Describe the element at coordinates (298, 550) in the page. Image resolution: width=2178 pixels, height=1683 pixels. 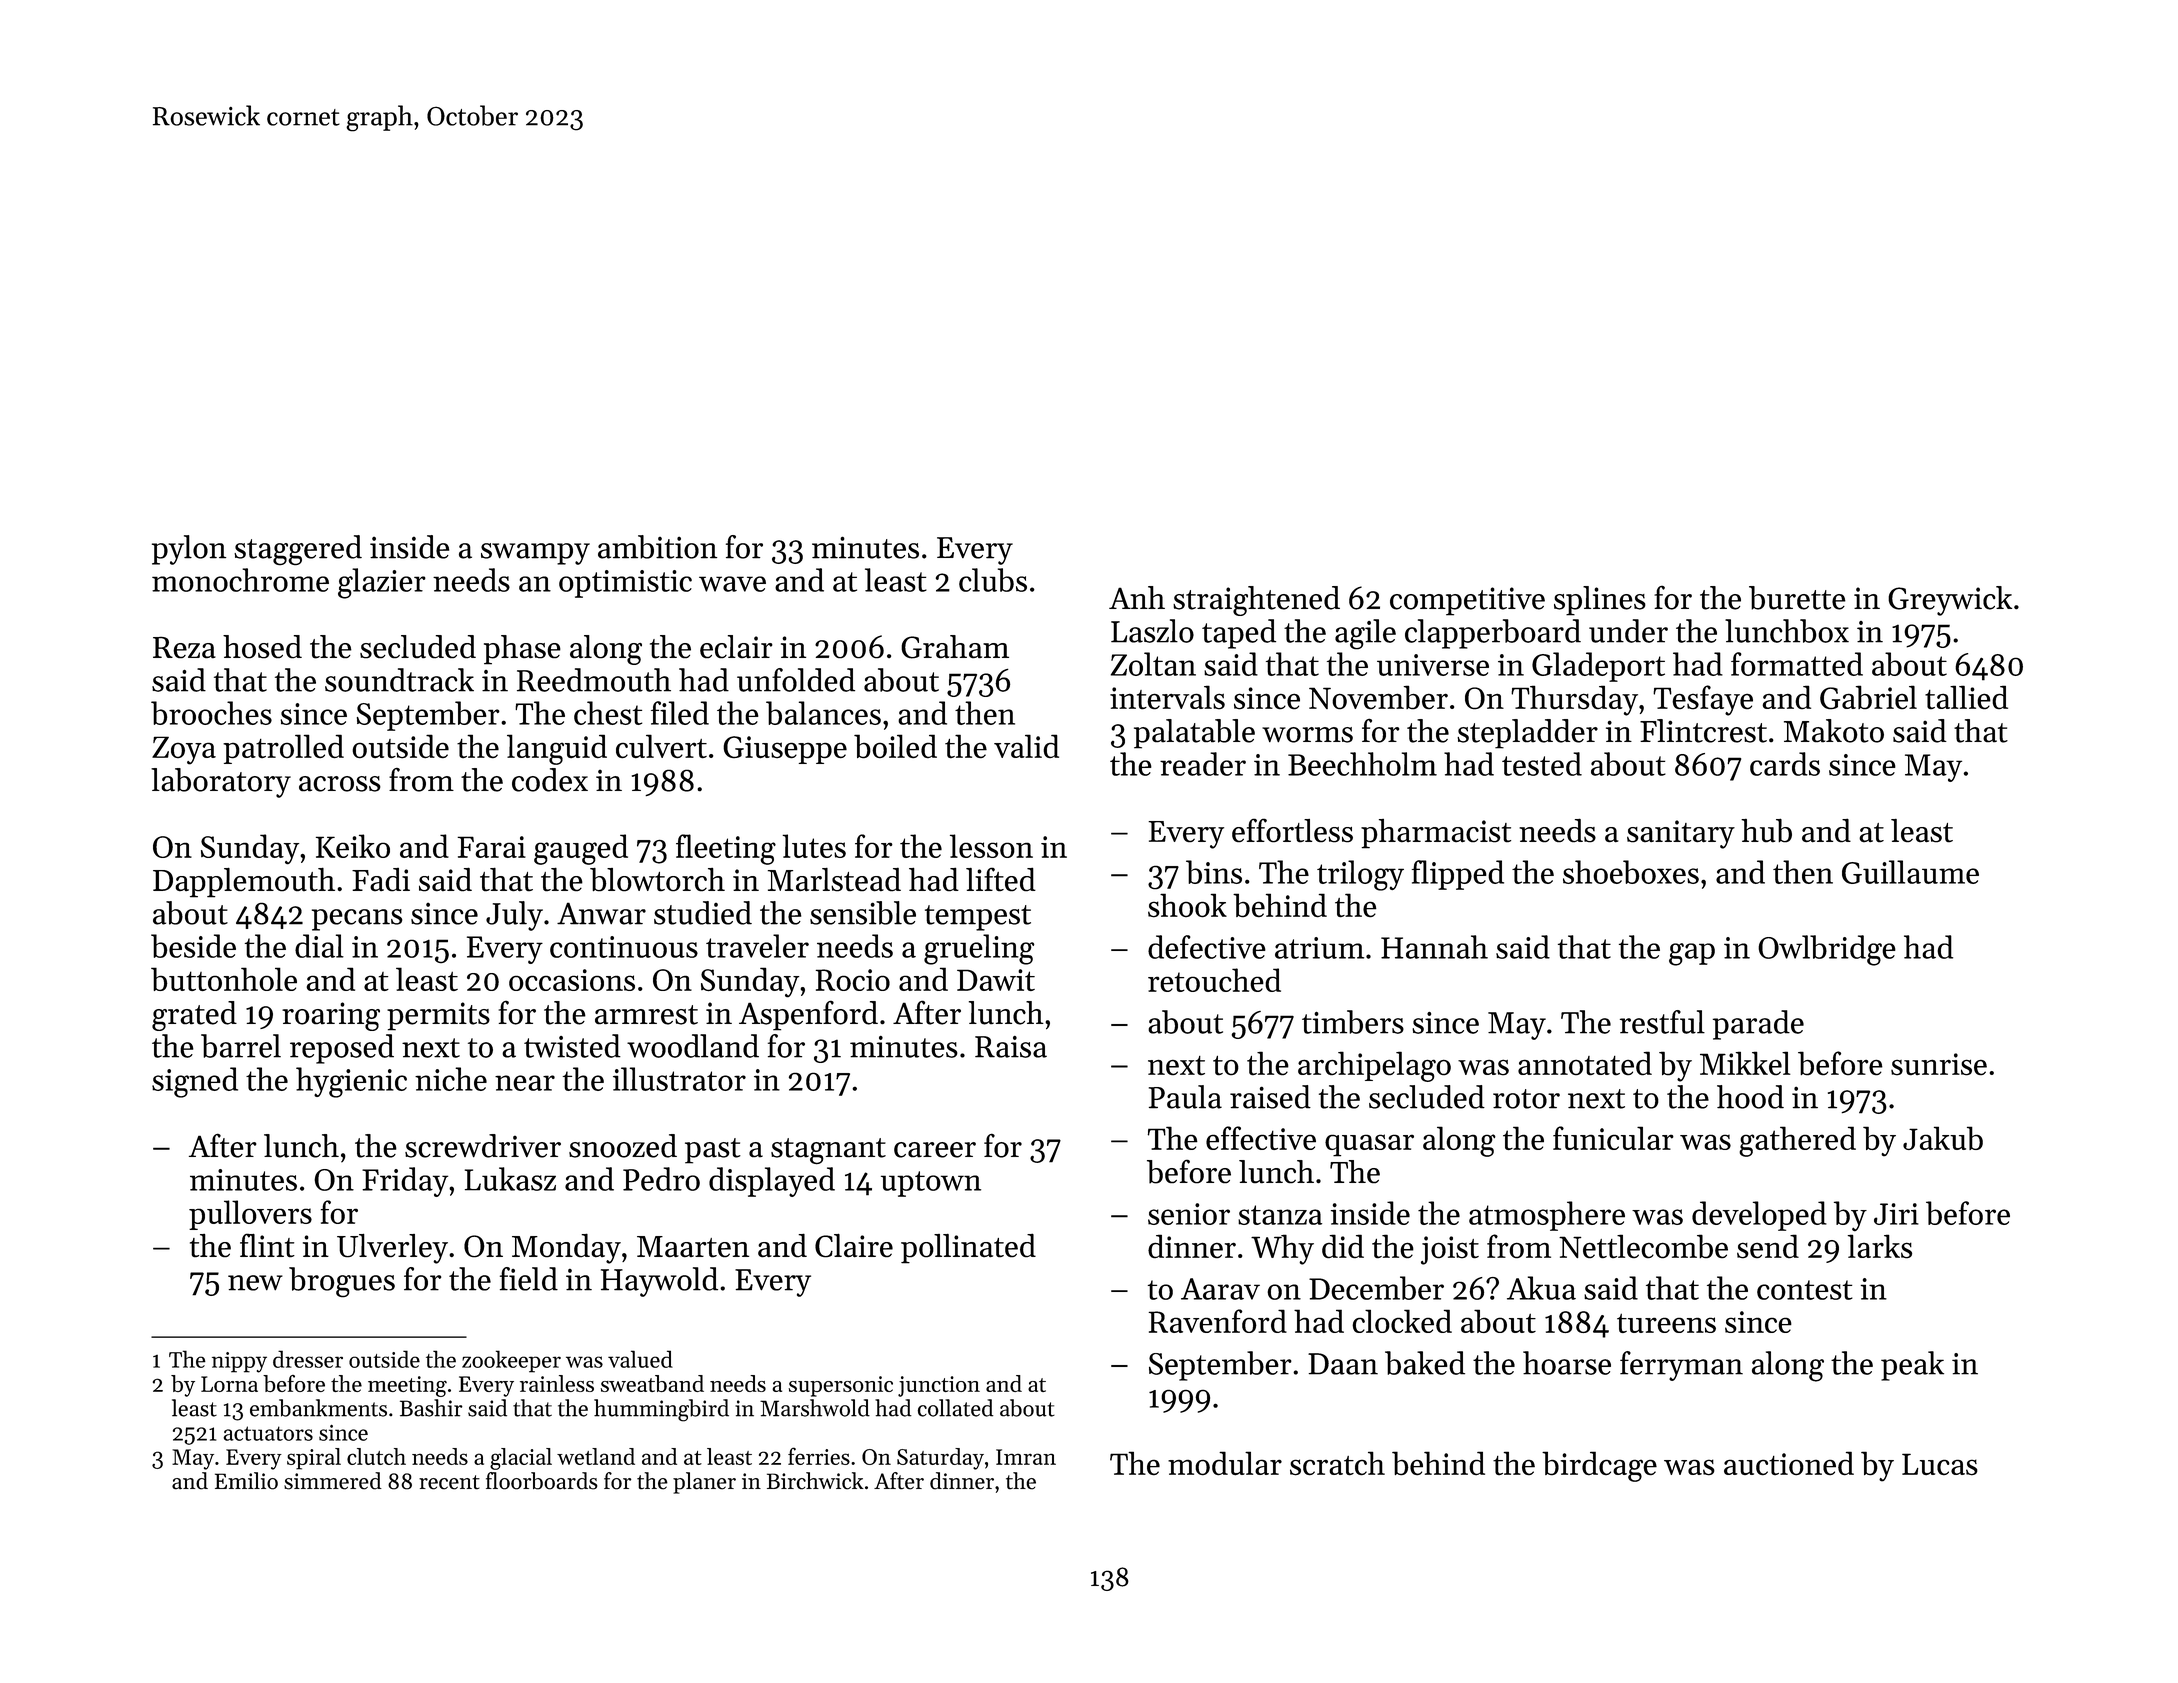
I see `staggered` at that location.
